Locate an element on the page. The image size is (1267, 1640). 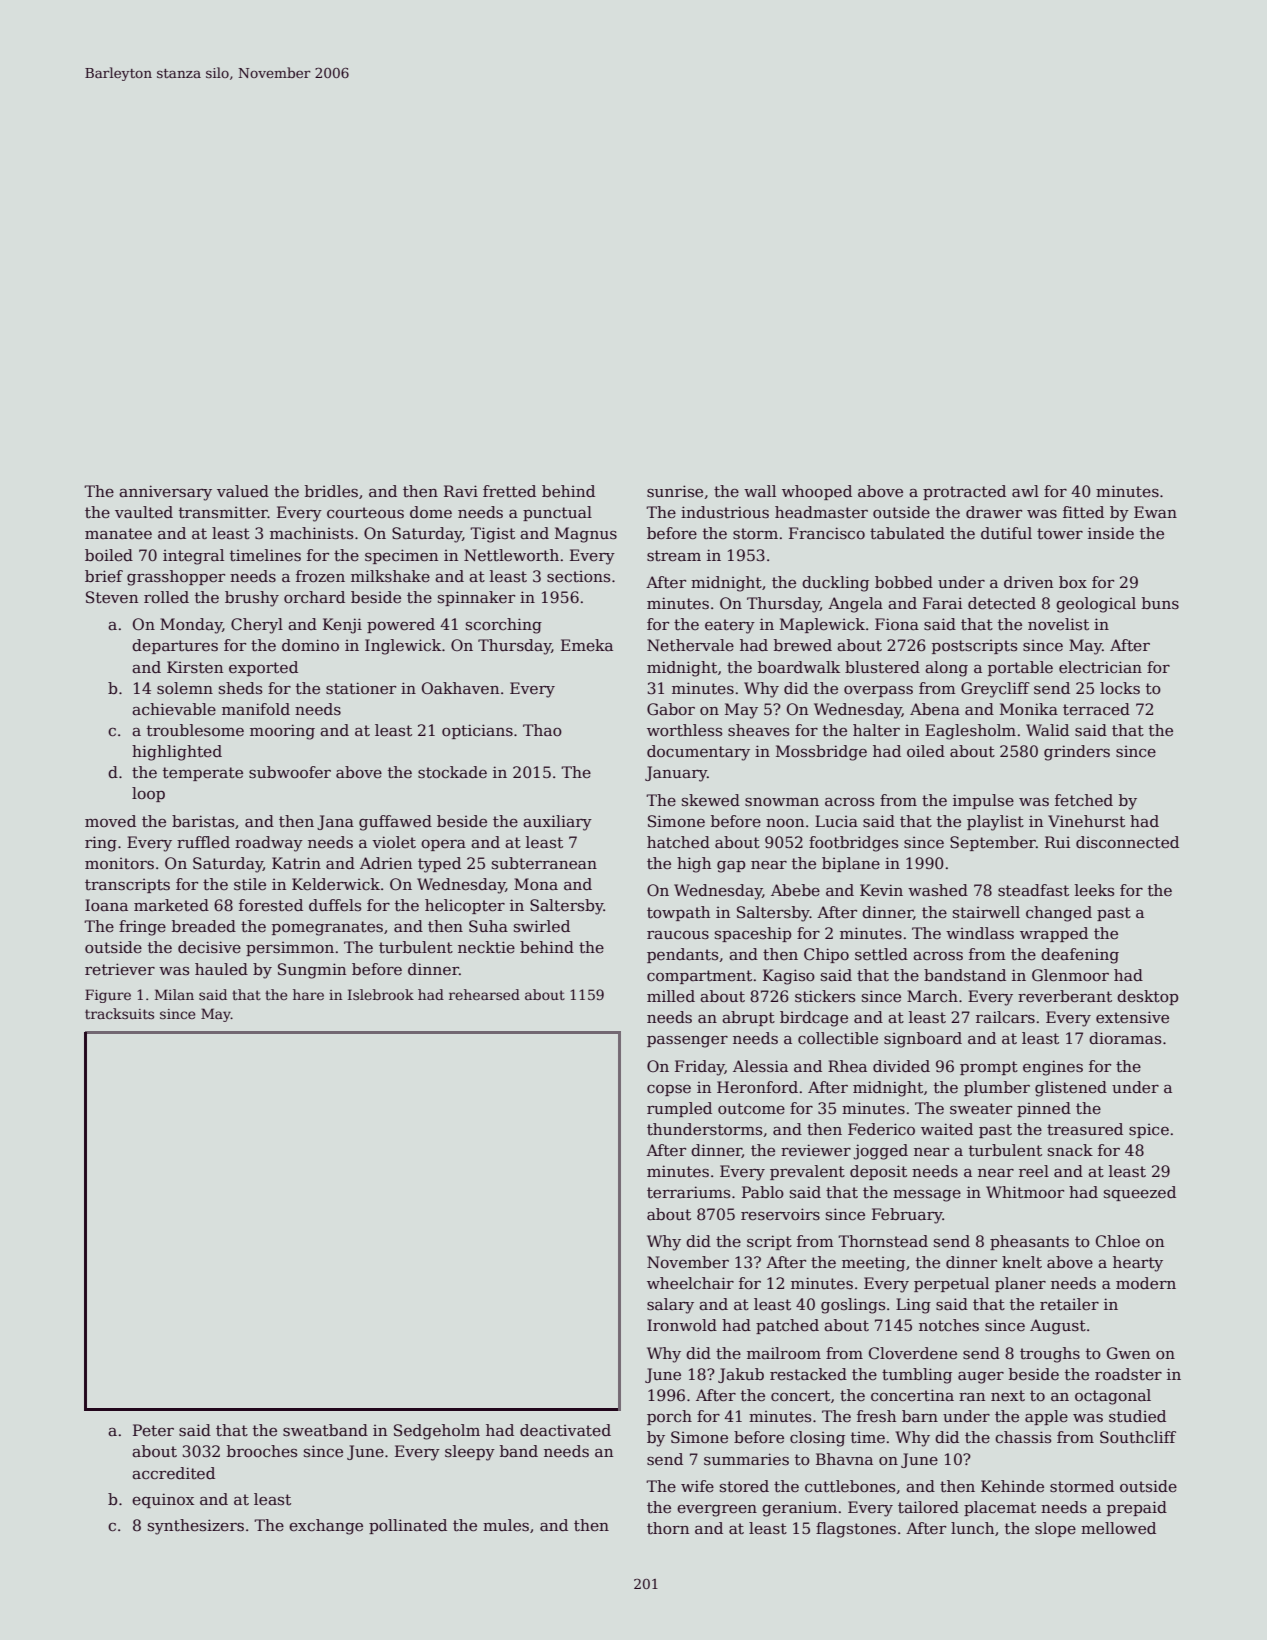
lunch is located at coordinates (972, 1528).
